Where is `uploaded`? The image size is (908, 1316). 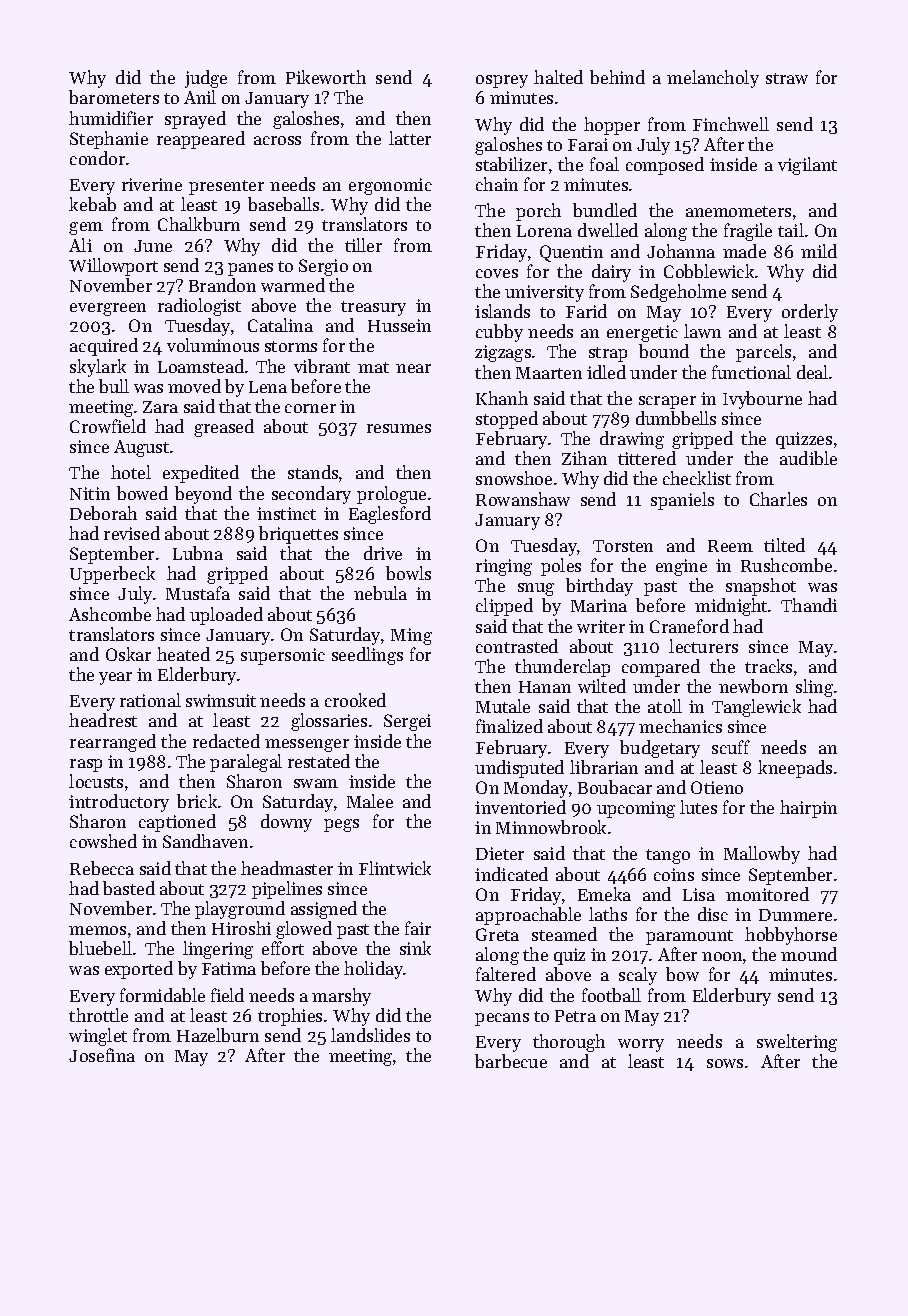
uploaded is located at coordinates (226, 616).
